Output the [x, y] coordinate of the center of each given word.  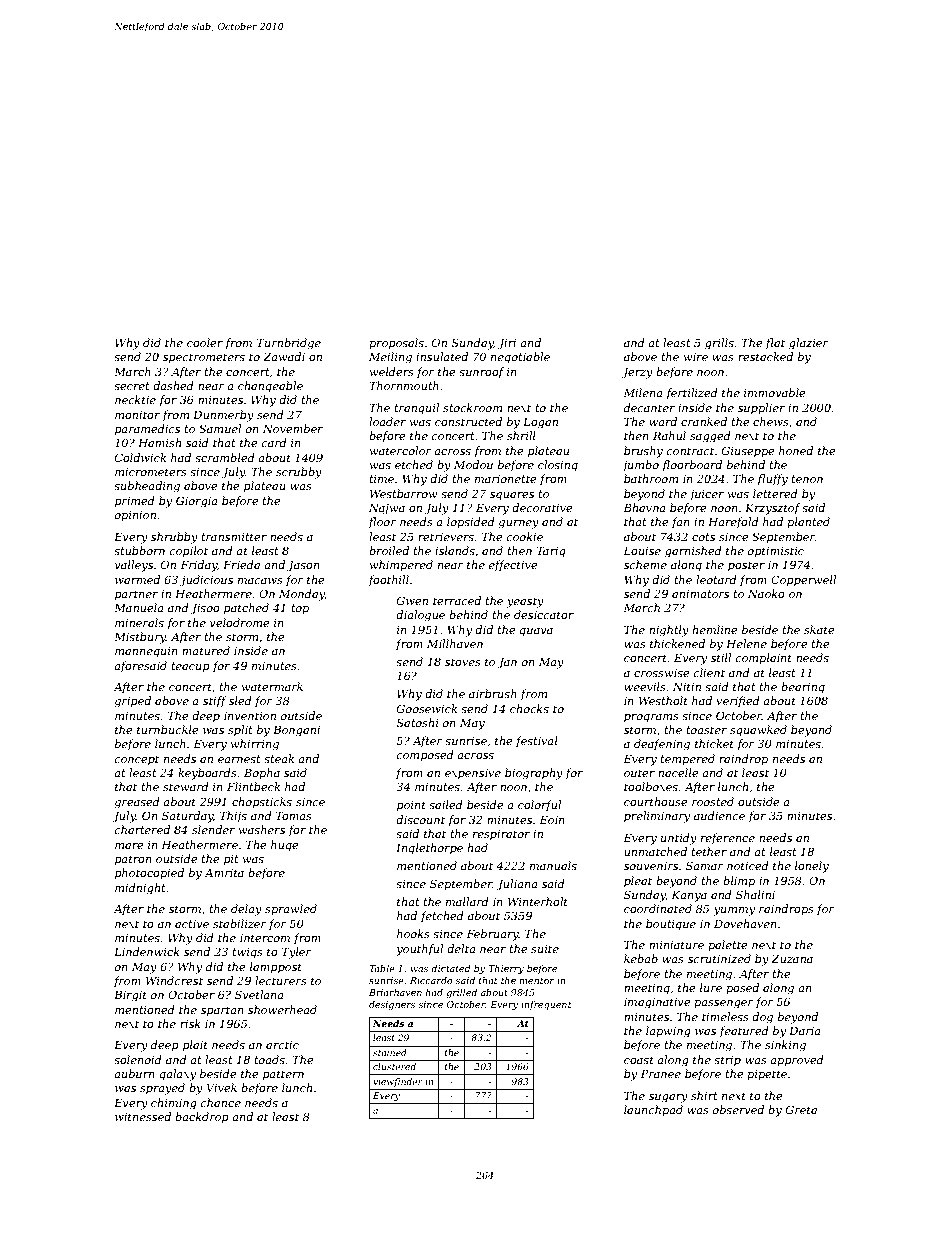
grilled [461, 993]
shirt [704, 1095]
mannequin [146, 652]
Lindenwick [147, 951]
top [300, 609]
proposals [396, 344]
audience [719, 815]
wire [696, 357]
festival [537, 741]
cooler [205, 342]
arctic [282, 1045]
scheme [645, 564]
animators [700, 594]
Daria [805, 1030]
